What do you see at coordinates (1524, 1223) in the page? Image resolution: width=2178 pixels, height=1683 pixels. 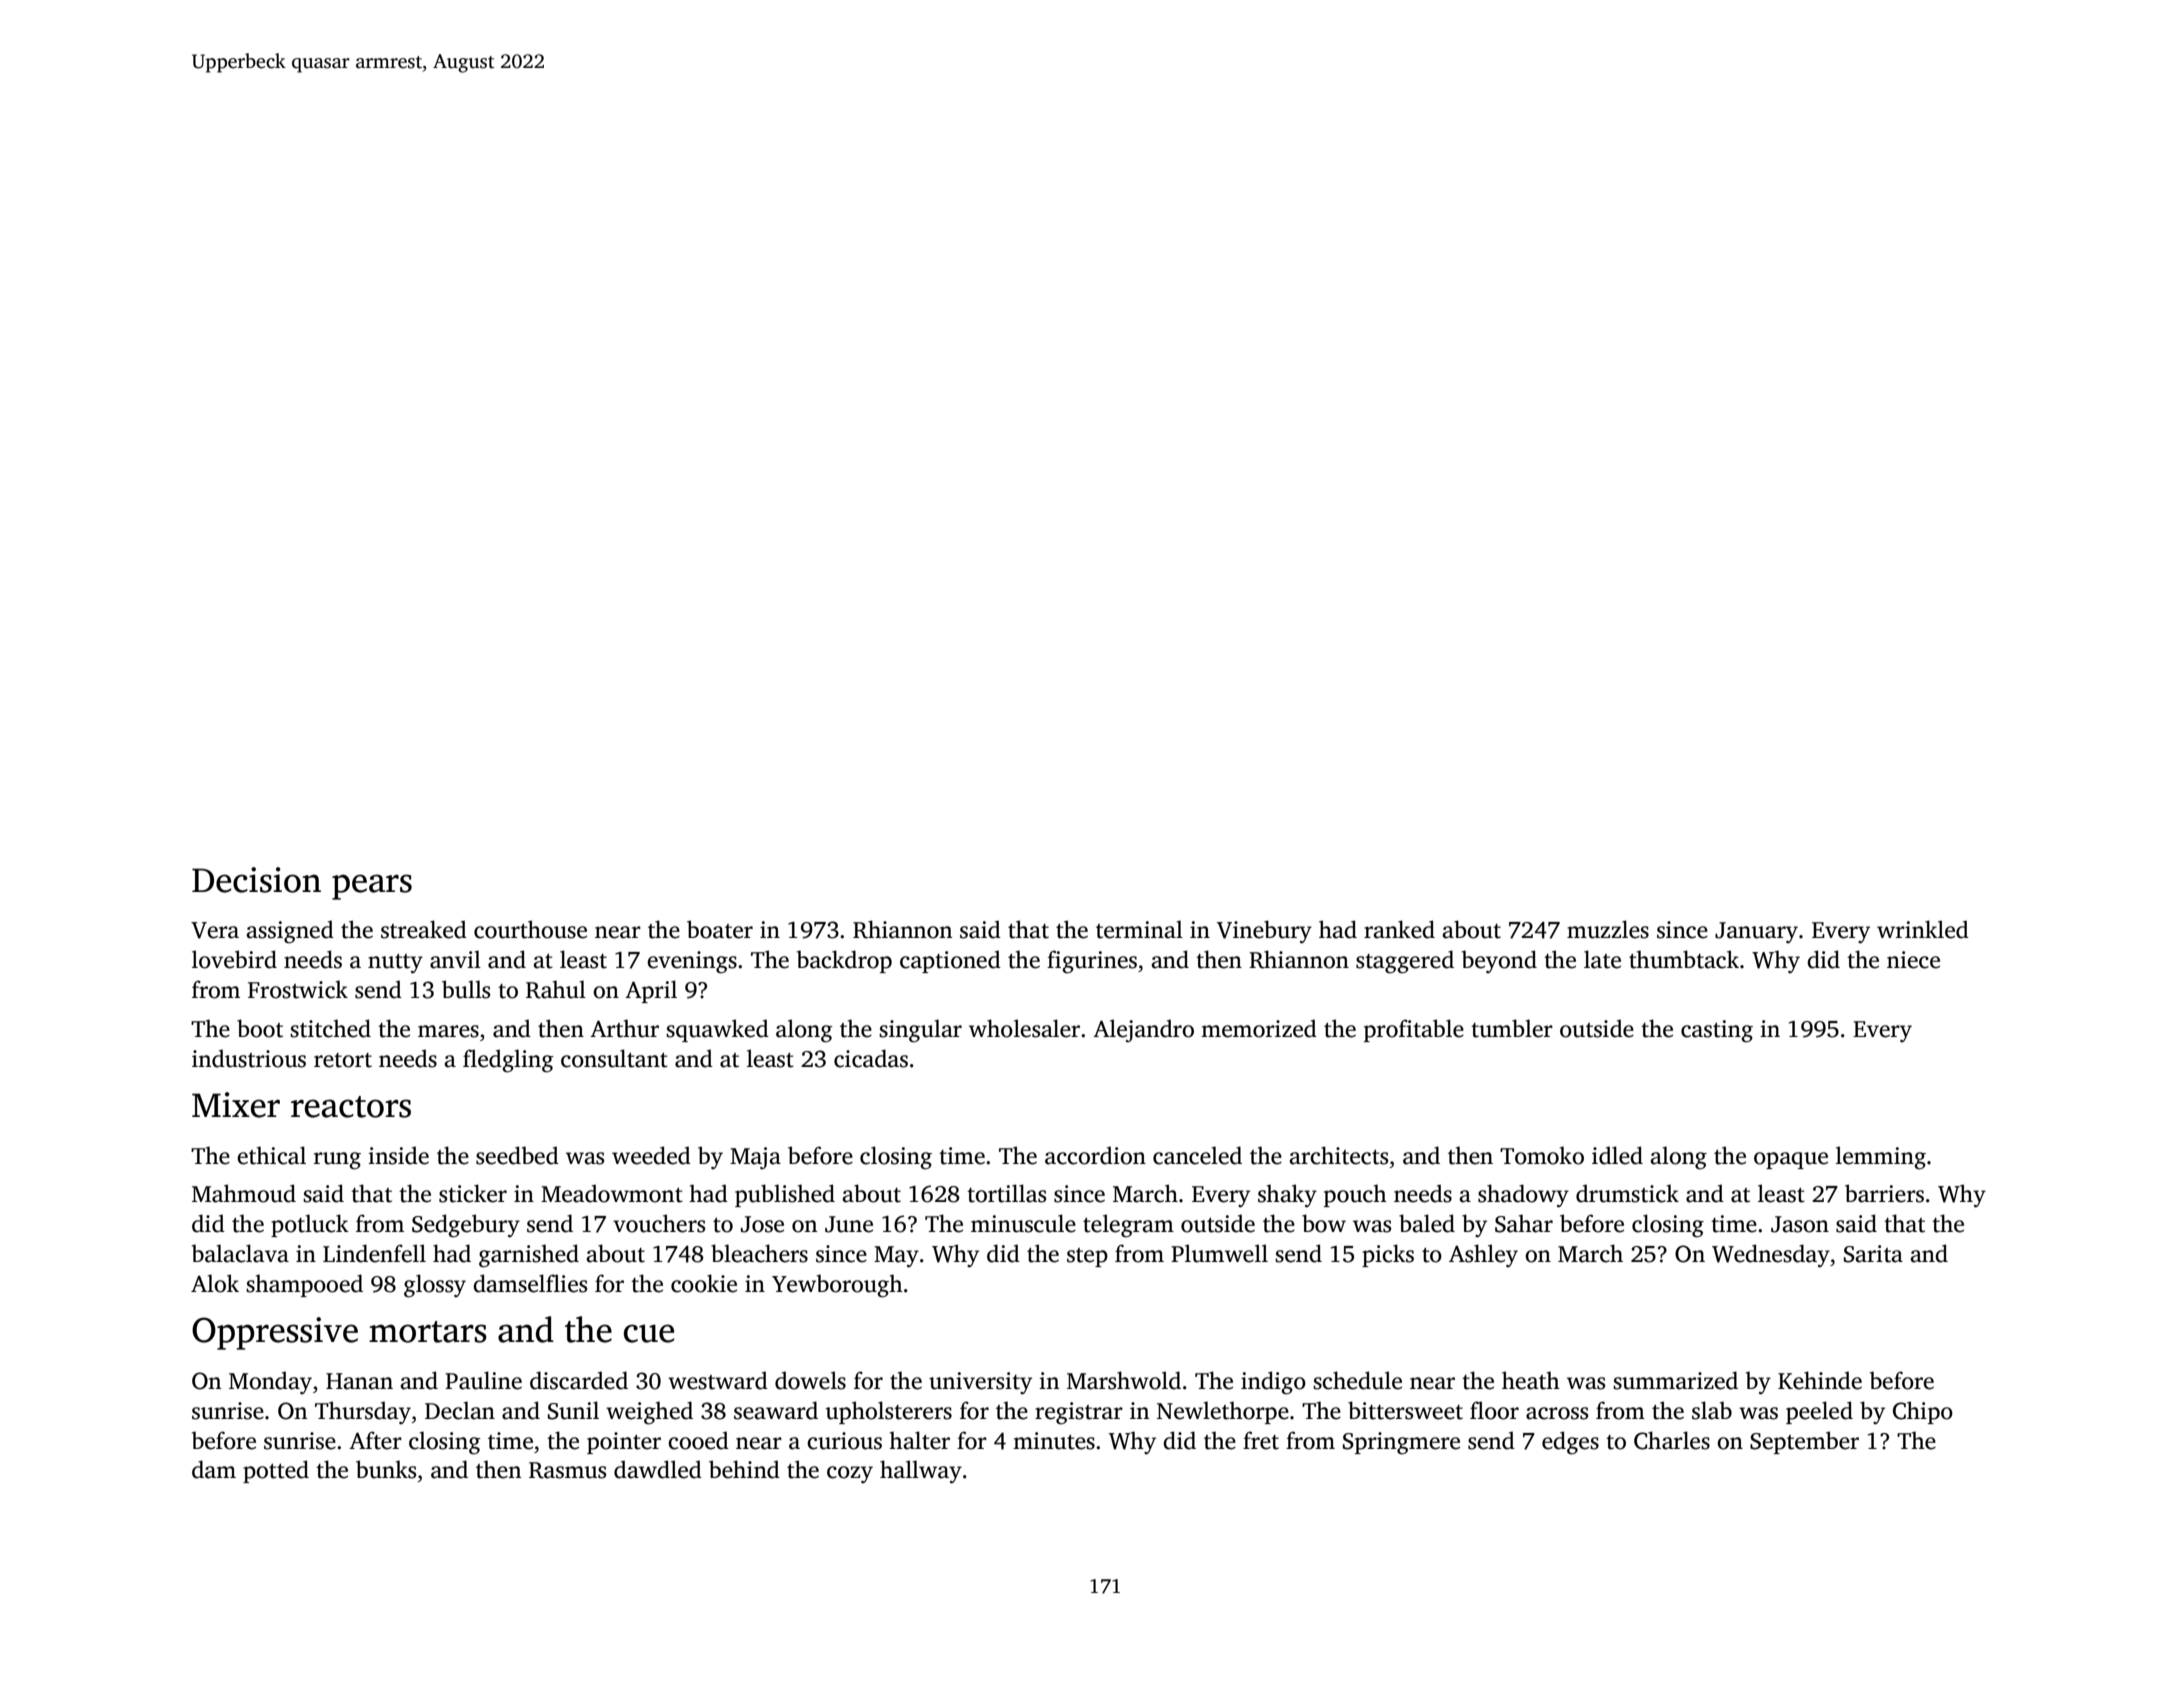 I see `Sahar` at bounding box center [1524, 1223].
